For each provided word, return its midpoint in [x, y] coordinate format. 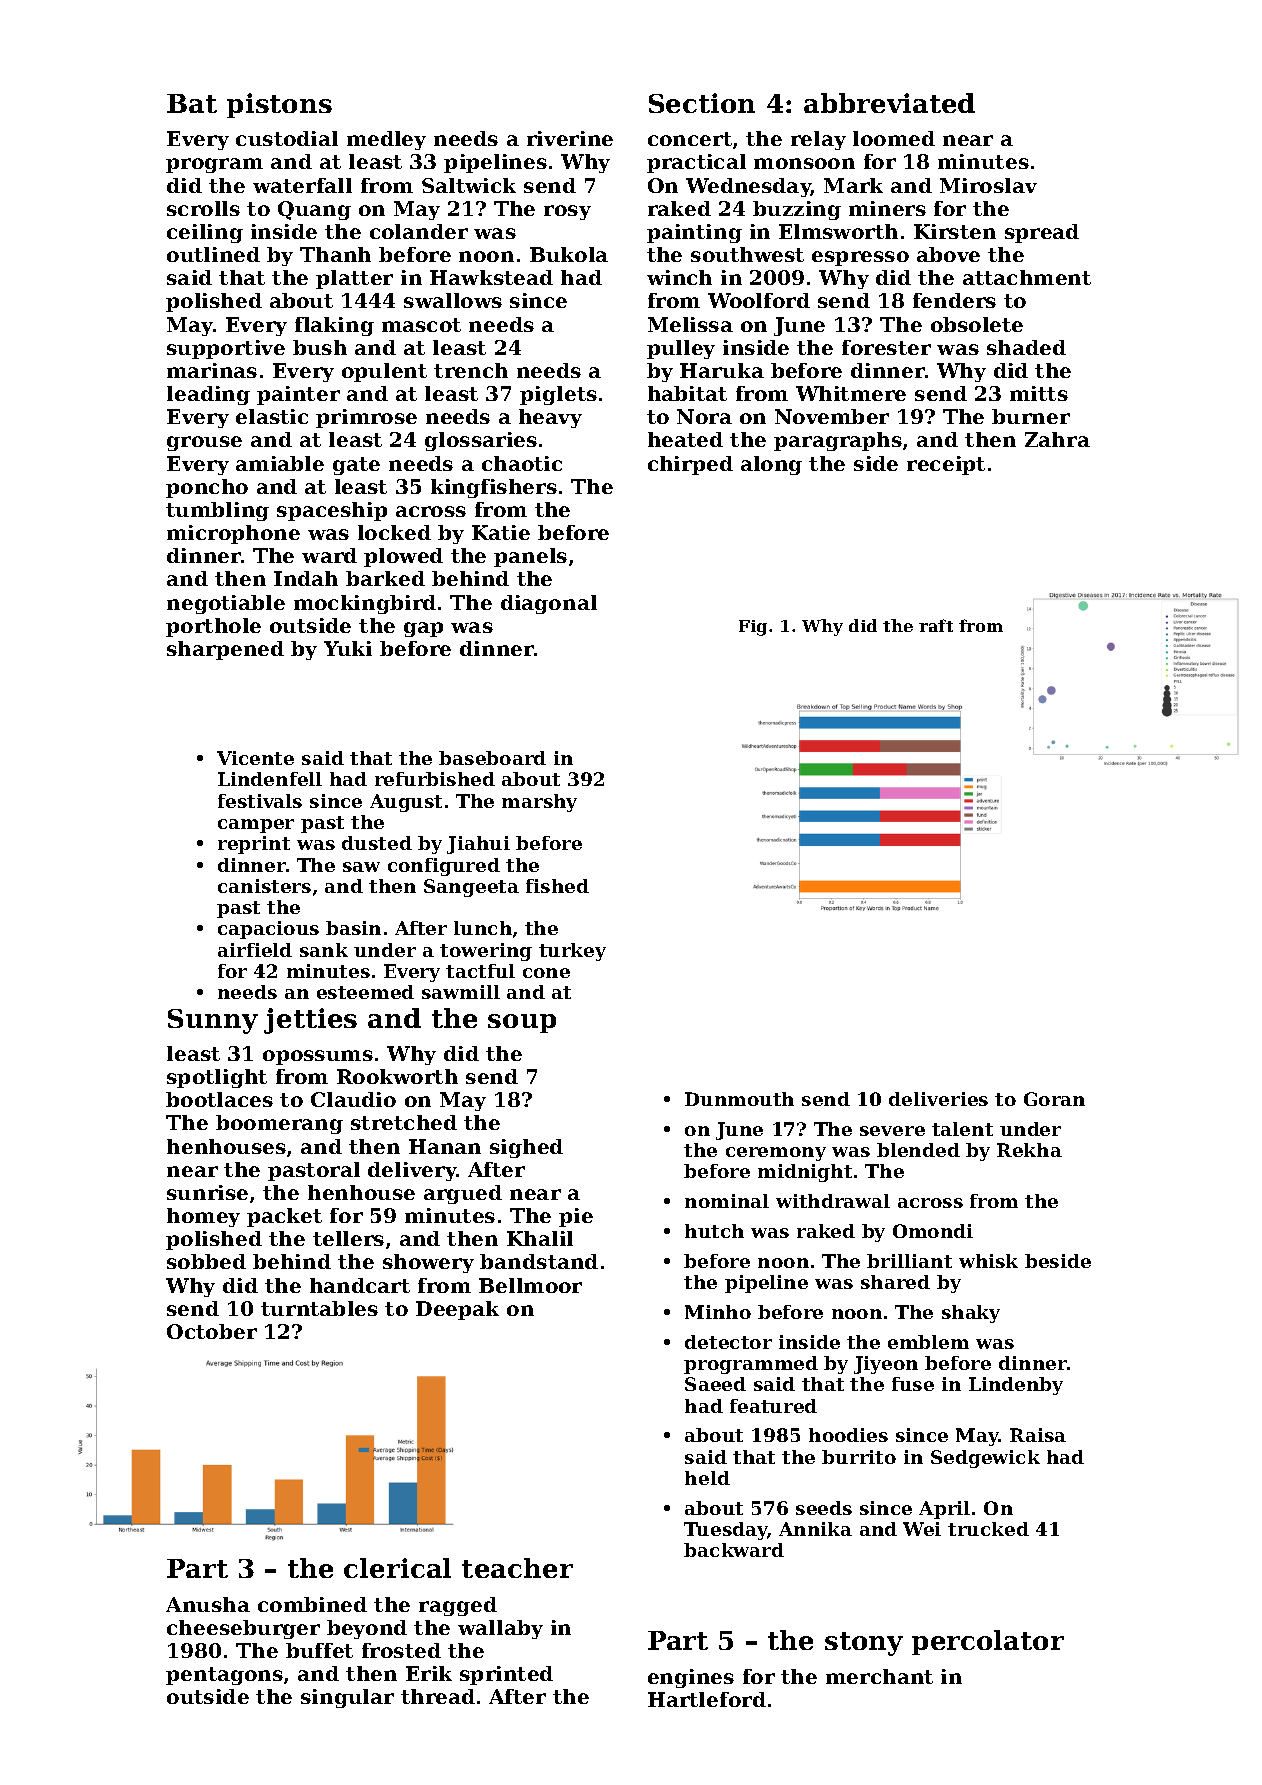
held [707, 1478]
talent [962, 1129]
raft [936, 625]
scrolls [203, 208]
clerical [397, 1568]
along [771, 465]
